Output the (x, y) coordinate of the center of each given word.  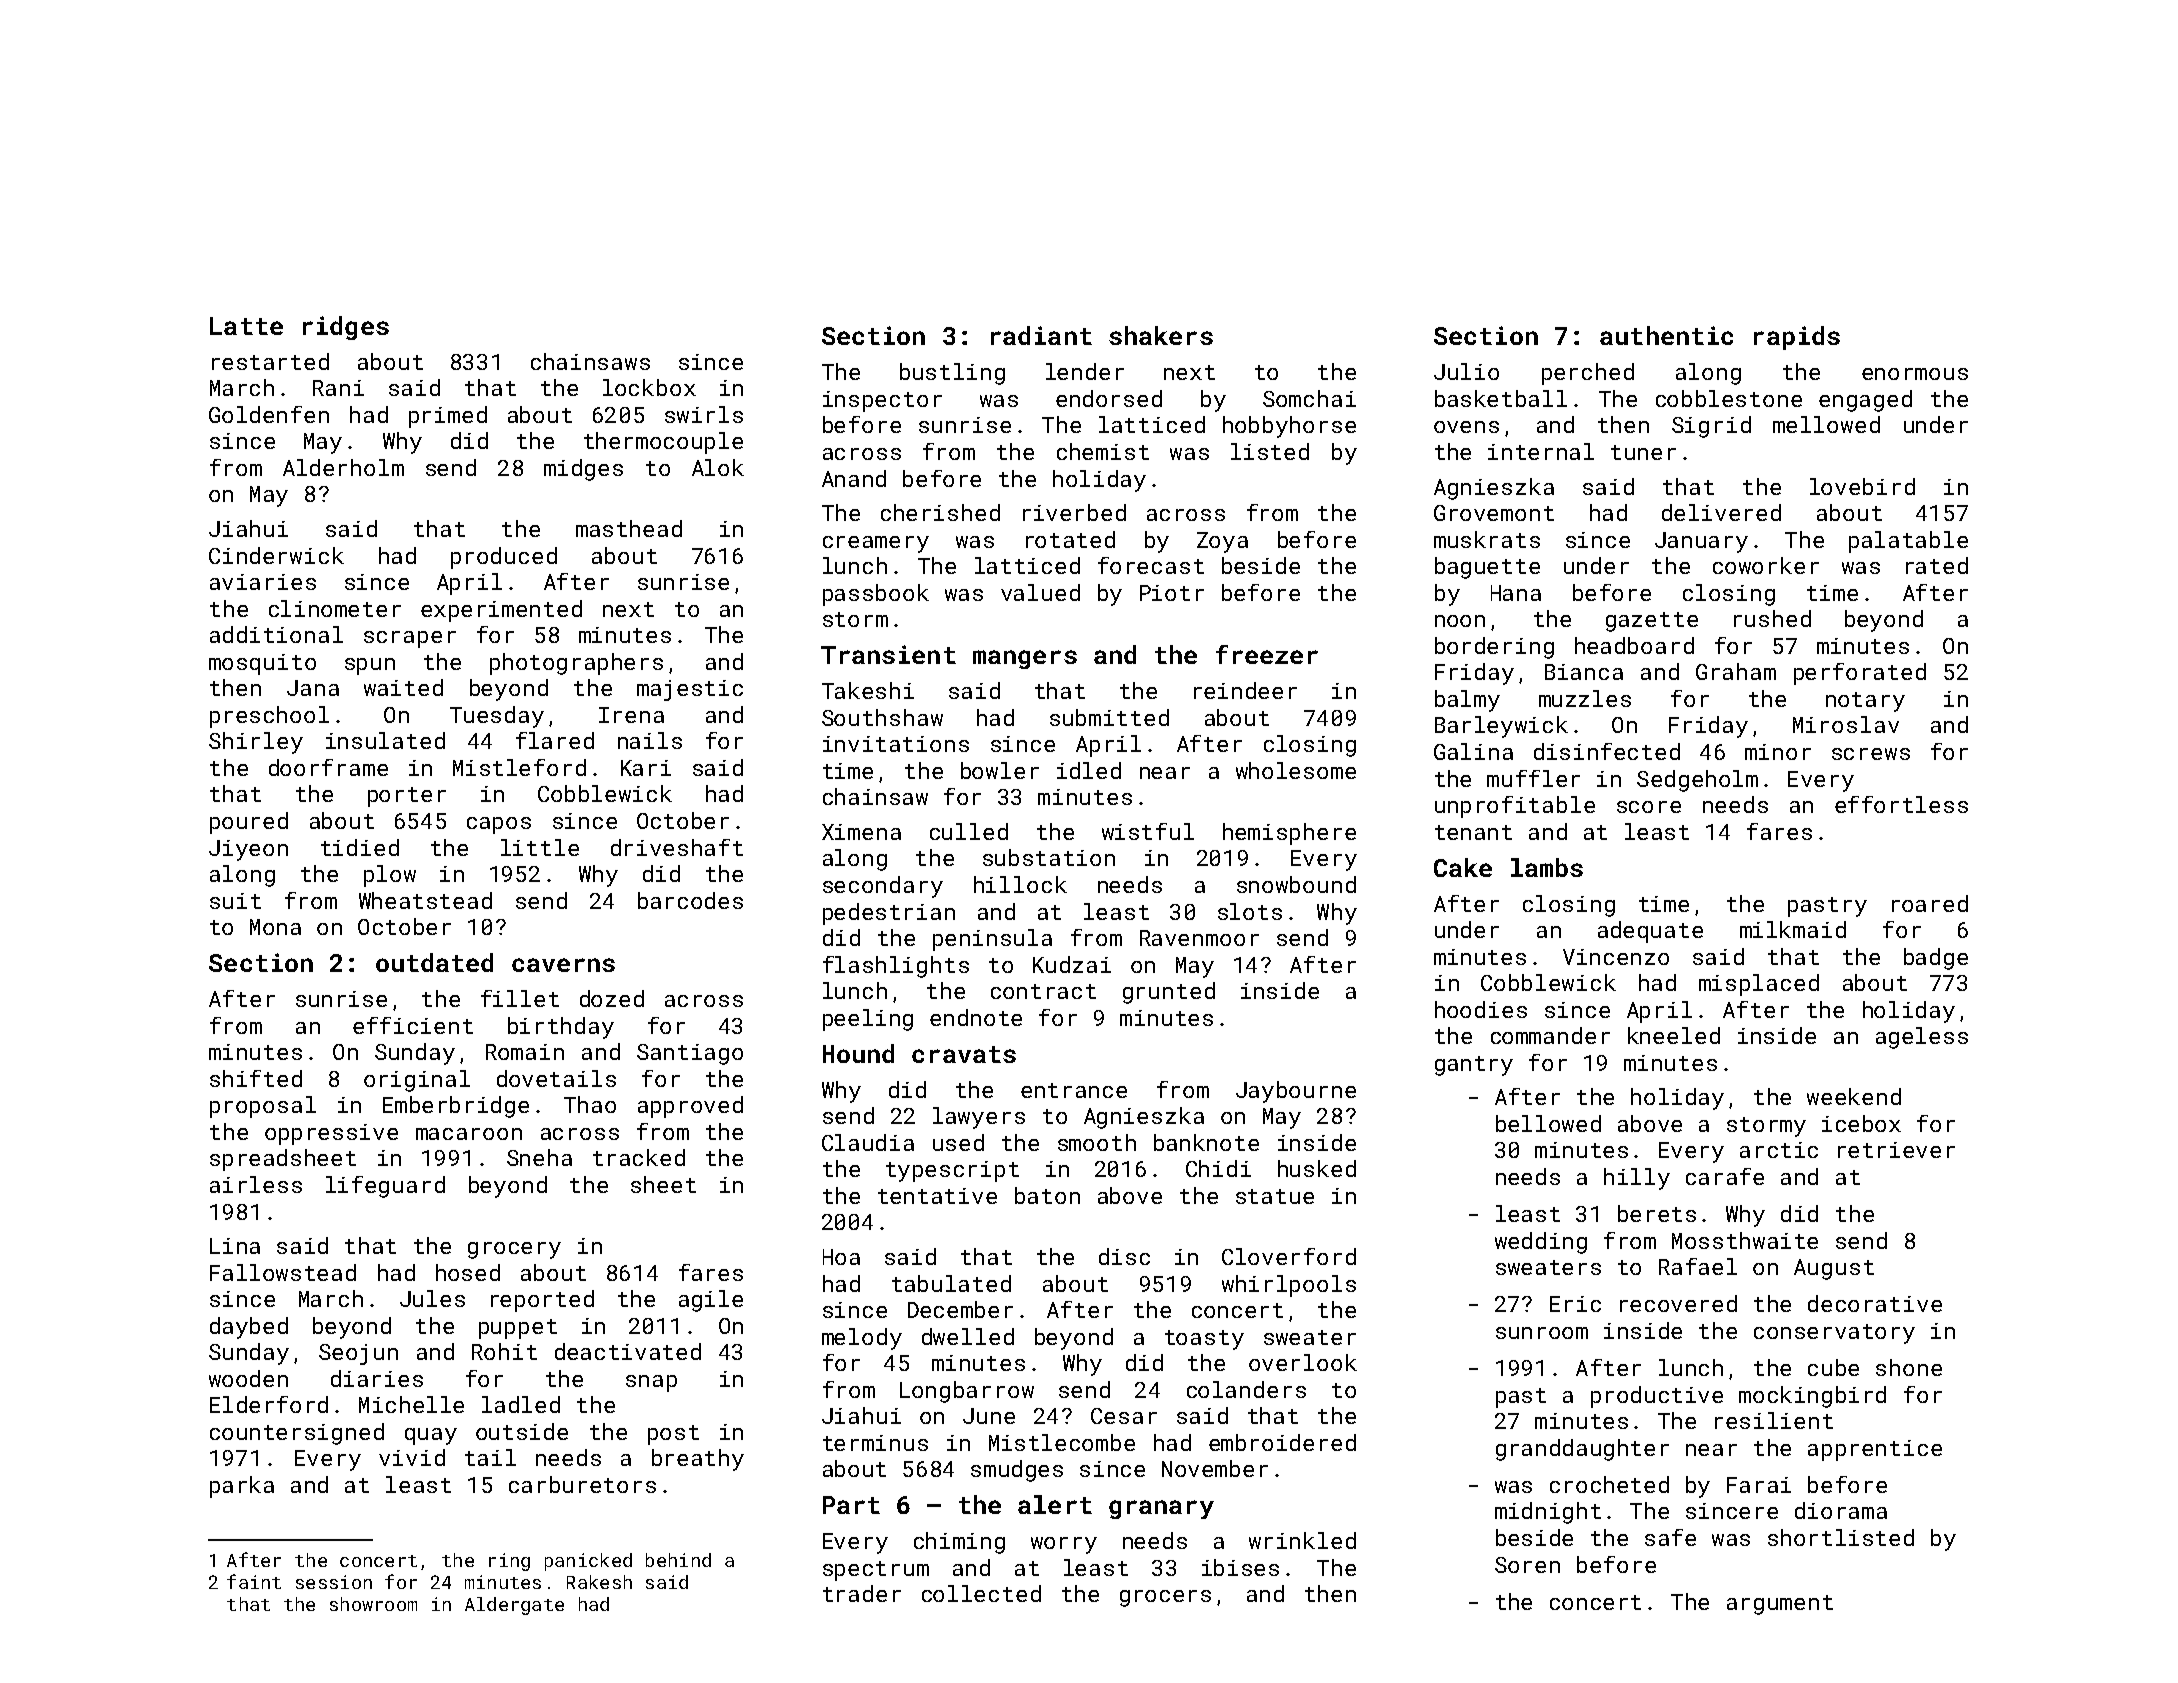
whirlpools (1289, 1286)
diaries (377, 1378)
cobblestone (1729, 398)
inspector (882, 401)
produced (504, 558)
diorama (1841, 1510)
